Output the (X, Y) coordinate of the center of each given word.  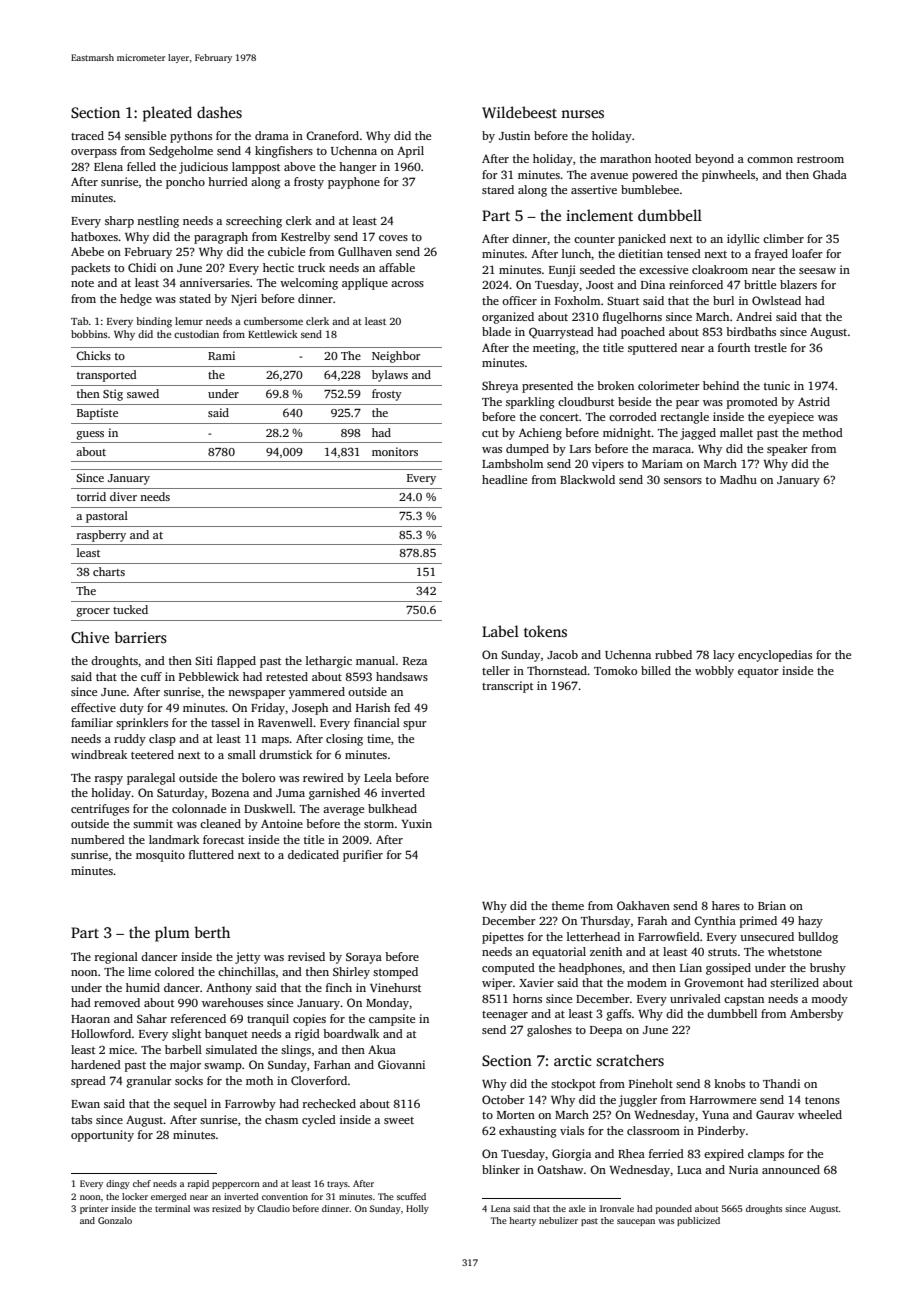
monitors (395, 451)
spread (88, 1082)
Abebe (87, 251)
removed (117, 1002)
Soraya (364, 958)
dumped (527, 450)
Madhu (738, 479)
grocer (93, 612)
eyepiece (791, 418)
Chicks (93, 355)
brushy (828, 969)
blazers (798, 284)
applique (365, 284)
